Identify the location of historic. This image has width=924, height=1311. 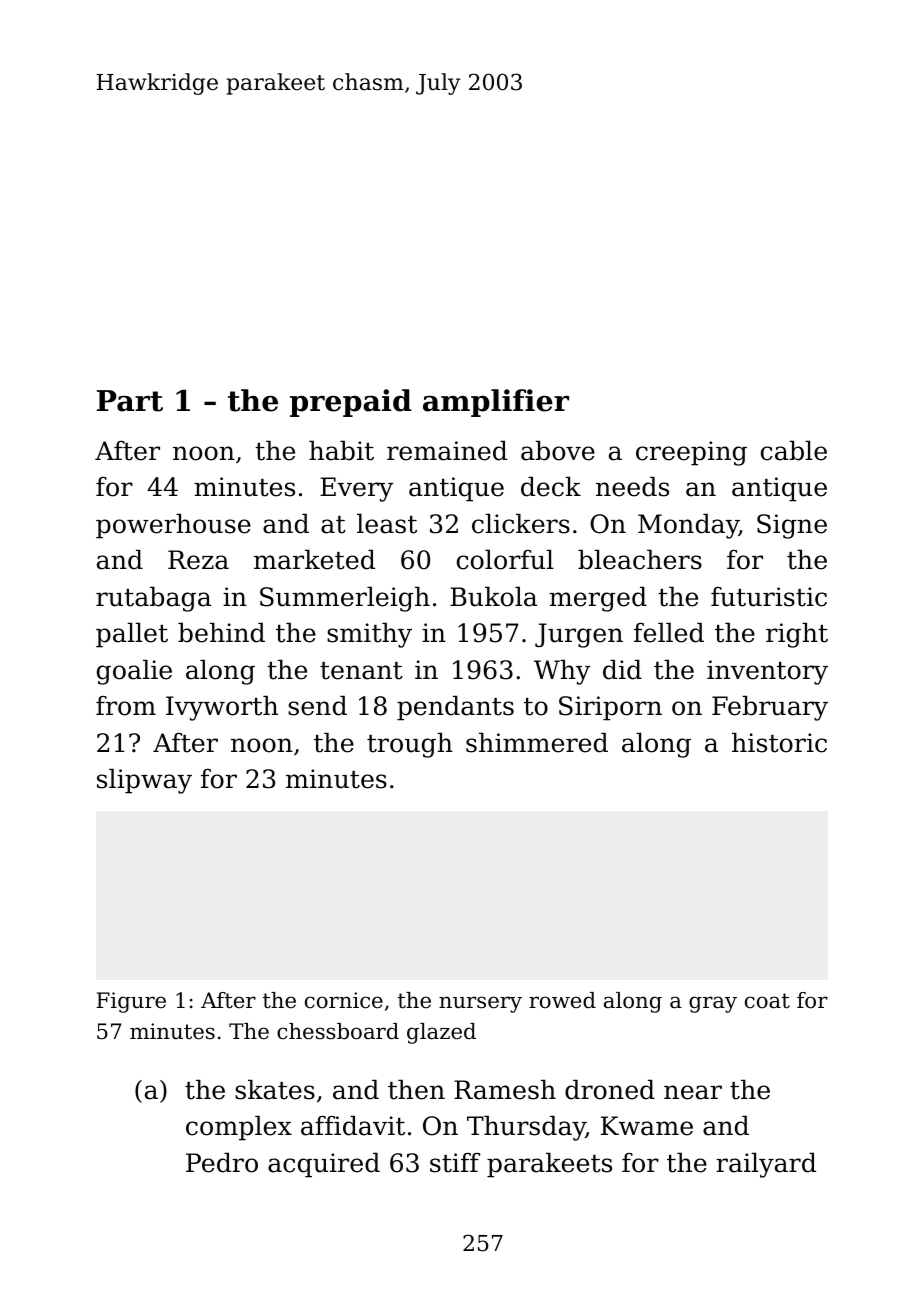
(779, 742).
